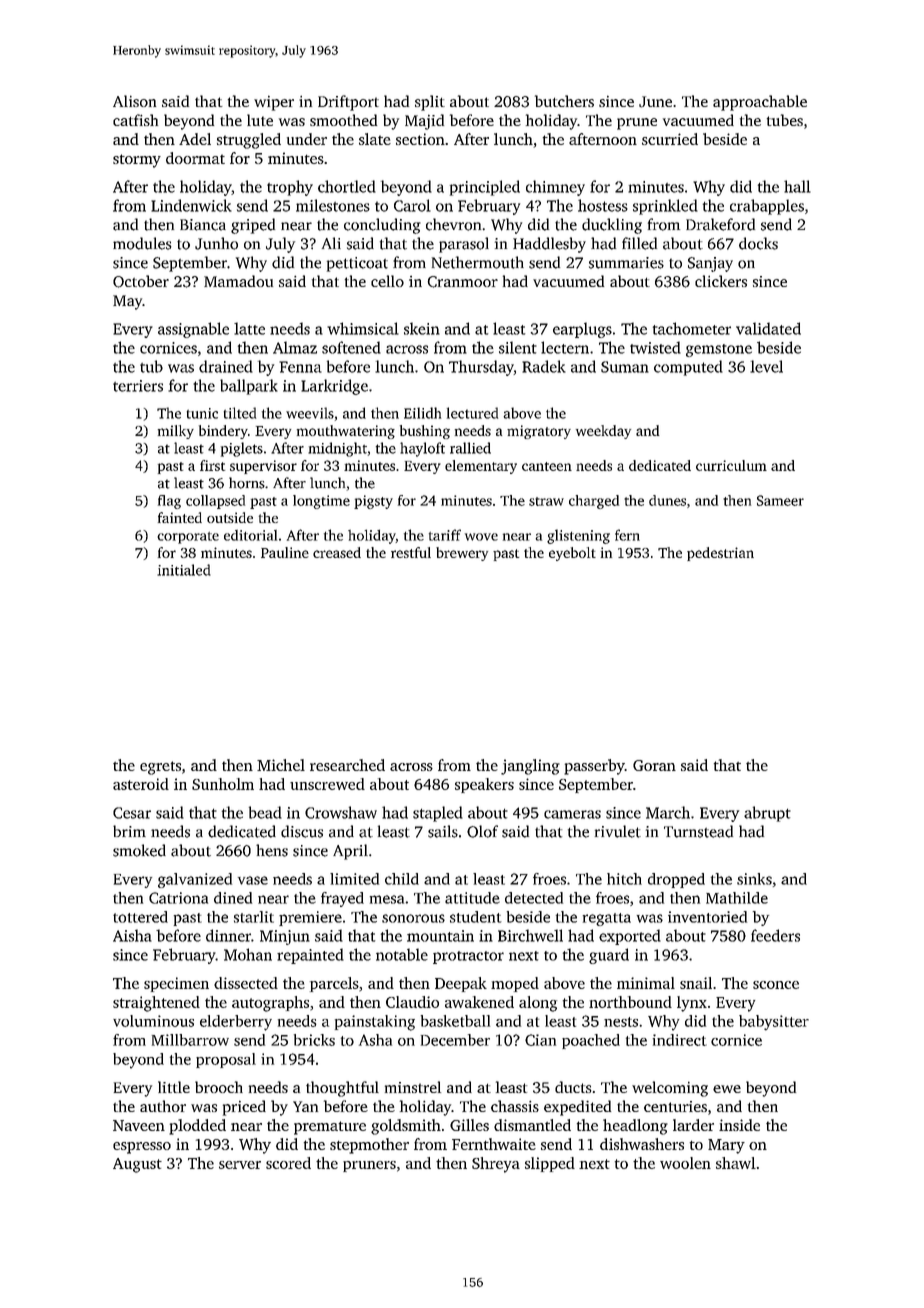 Image resolution: width=924 pixels, height=1308 pixels. What do you see at coordinates (184, 570) in the screenshot?
I see `initialed` at bounding box center [184, 570].
